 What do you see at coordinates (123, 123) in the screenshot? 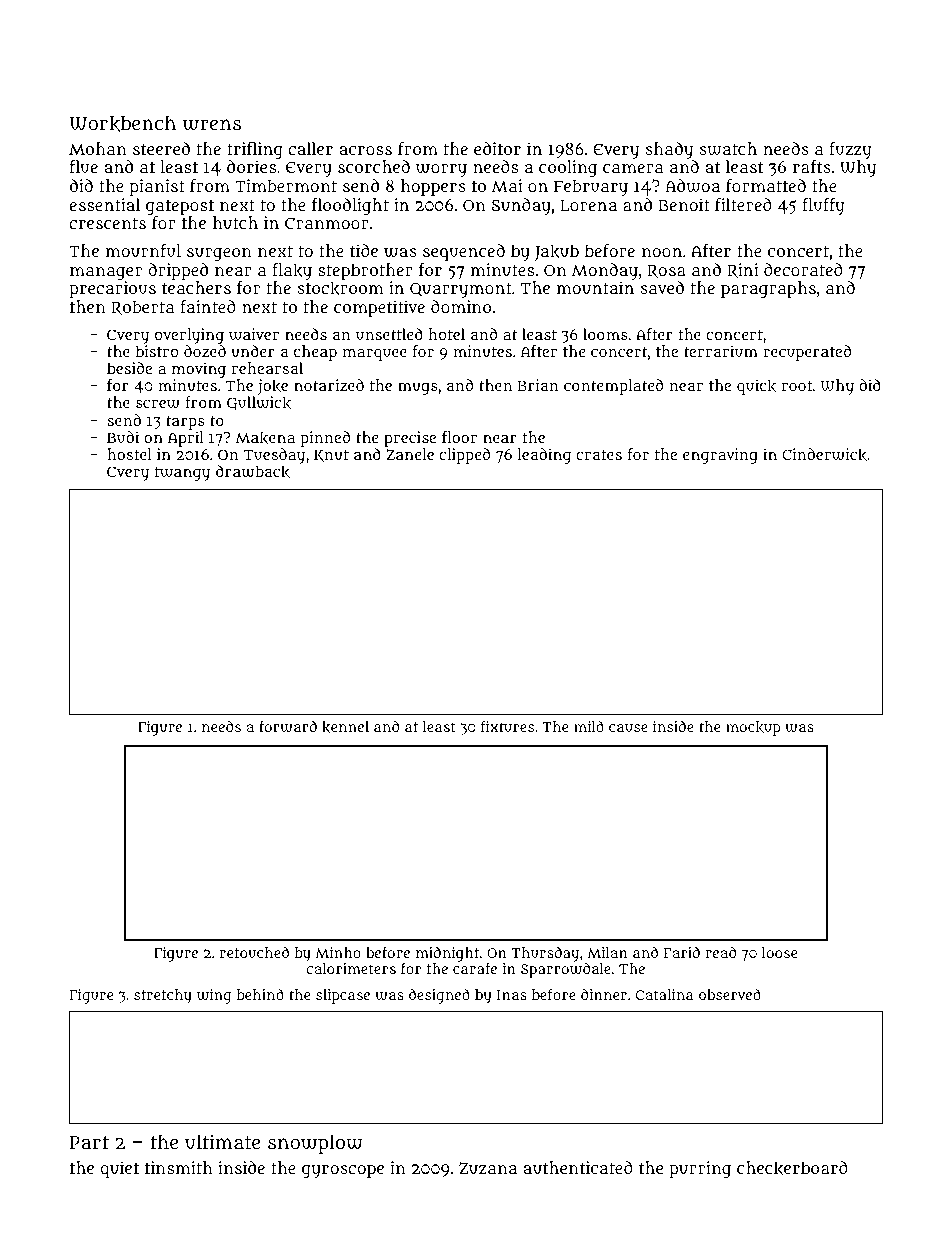
I see `Workbench` at bounding box center [123, 123].
